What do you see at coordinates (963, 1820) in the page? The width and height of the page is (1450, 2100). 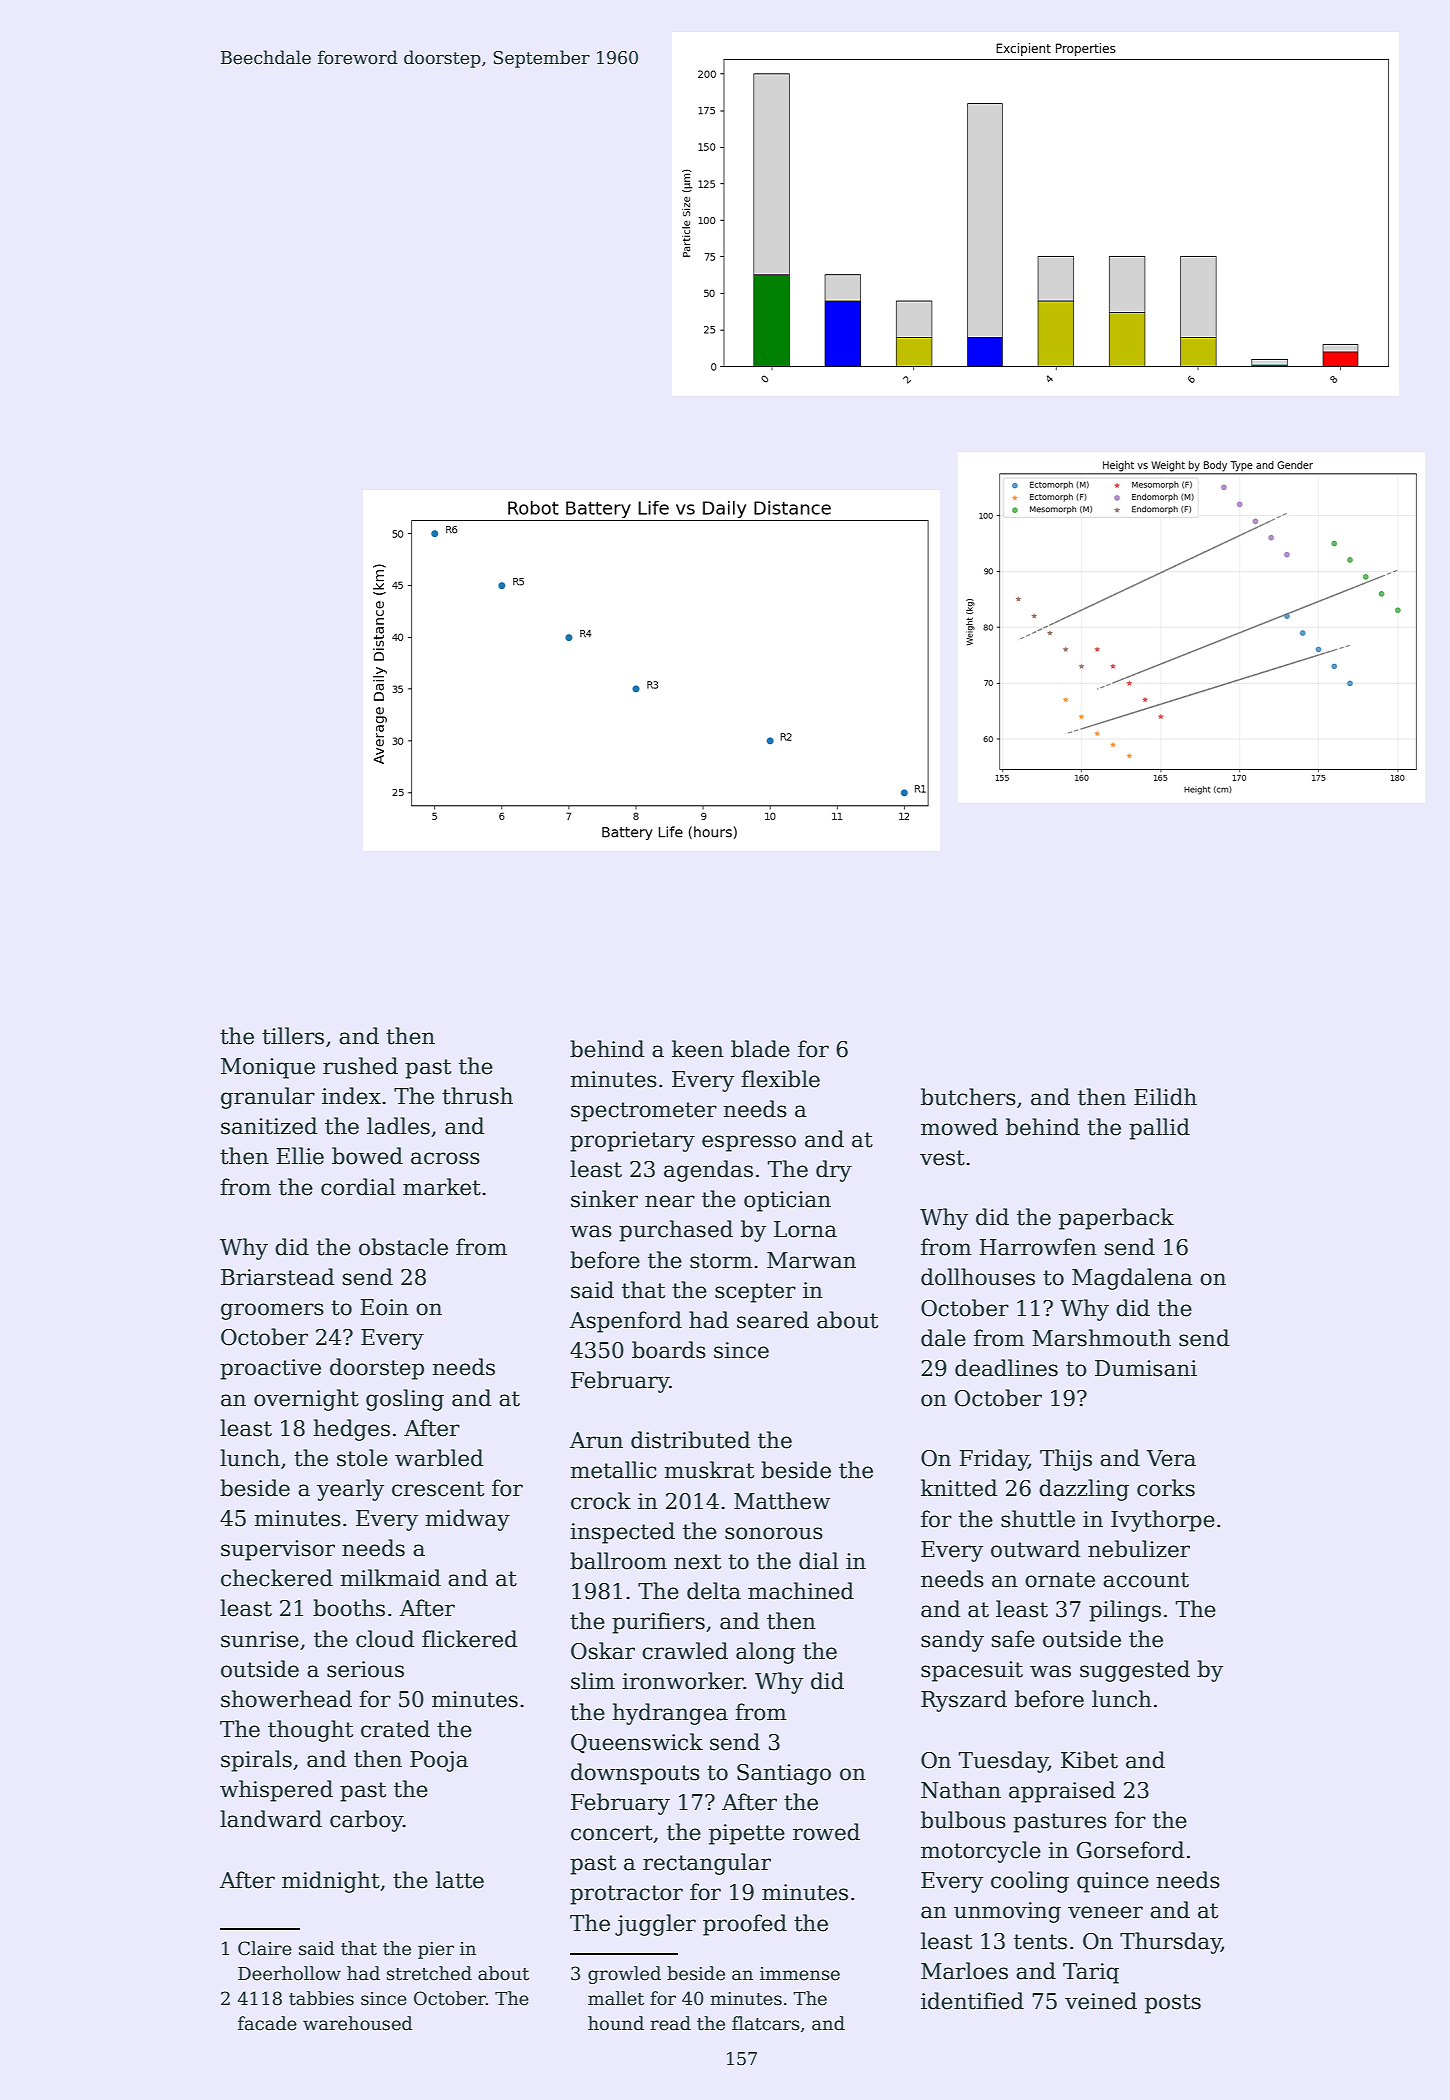 I see `bulbous` at bounding box center [963, 1820].
